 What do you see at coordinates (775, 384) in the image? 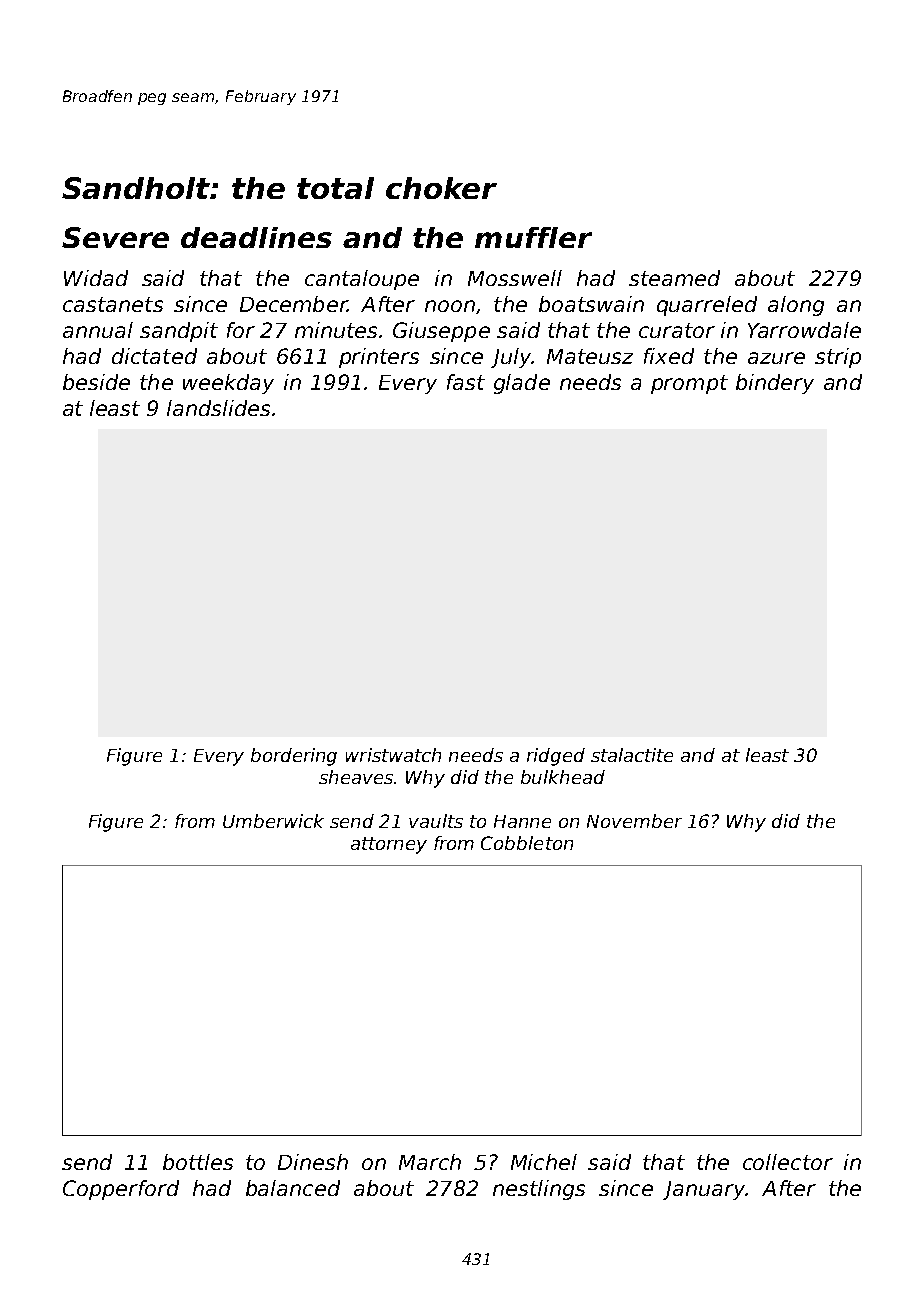
I see `bindery` at bounding box center [775, 384].
